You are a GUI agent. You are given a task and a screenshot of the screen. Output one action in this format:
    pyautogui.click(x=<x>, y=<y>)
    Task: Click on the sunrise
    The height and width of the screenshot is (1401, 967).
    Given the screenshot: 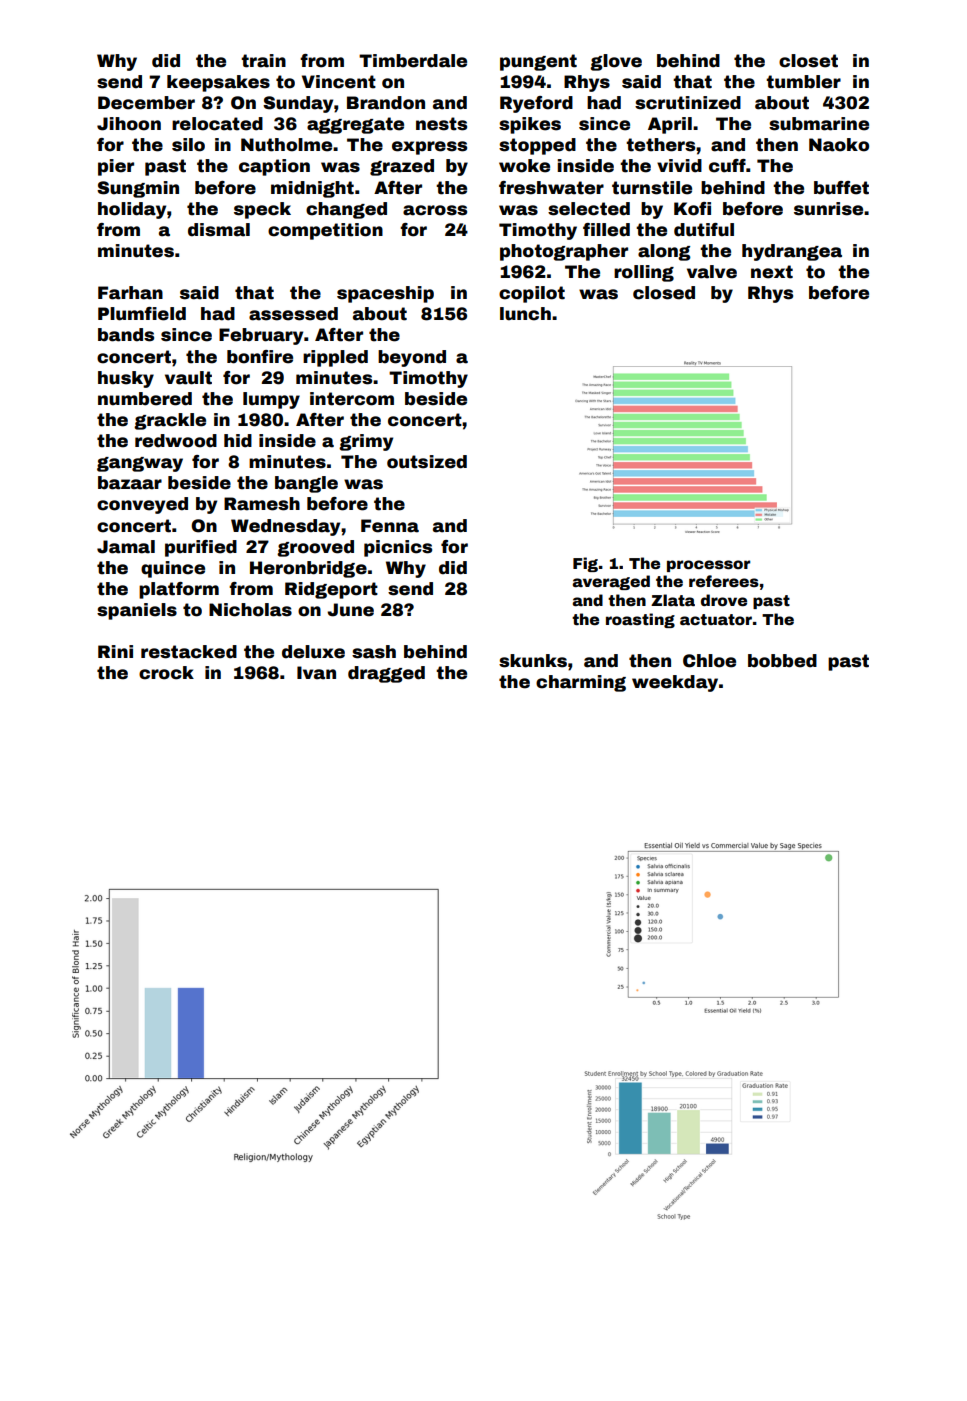 What is the action you would take?
    pyautogui.click(x=828, y=209)
